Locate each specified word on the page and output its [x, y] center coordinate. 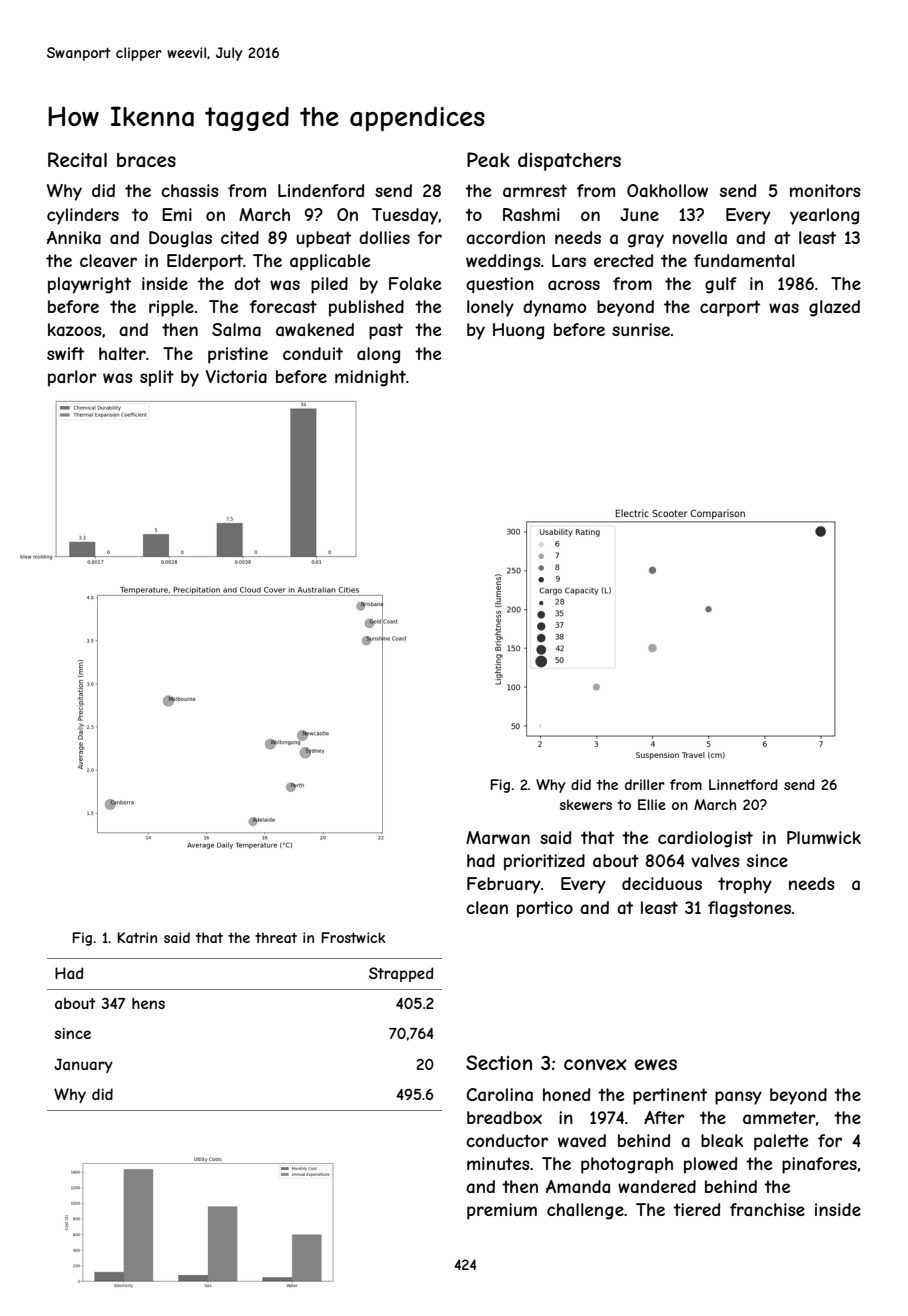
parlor [72, 378]
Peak [488, 160]
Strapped [401, 974]
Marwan [498, 837]
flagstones [749, 909]
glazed [834, 308]
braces [146, 160]
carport [730, 308]
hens [148, 1003]
